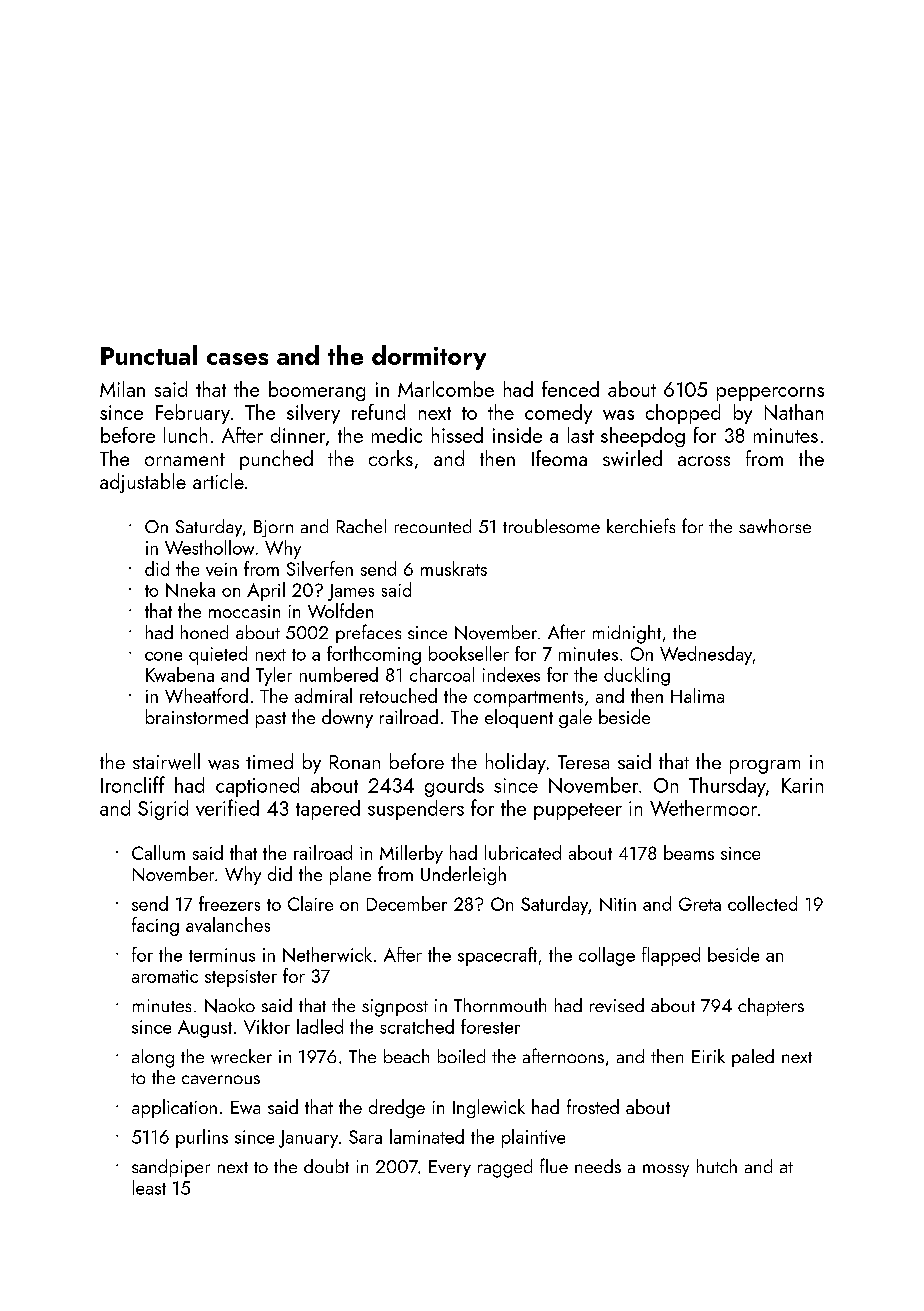  I want to click on indexes, so click(511, 674).
